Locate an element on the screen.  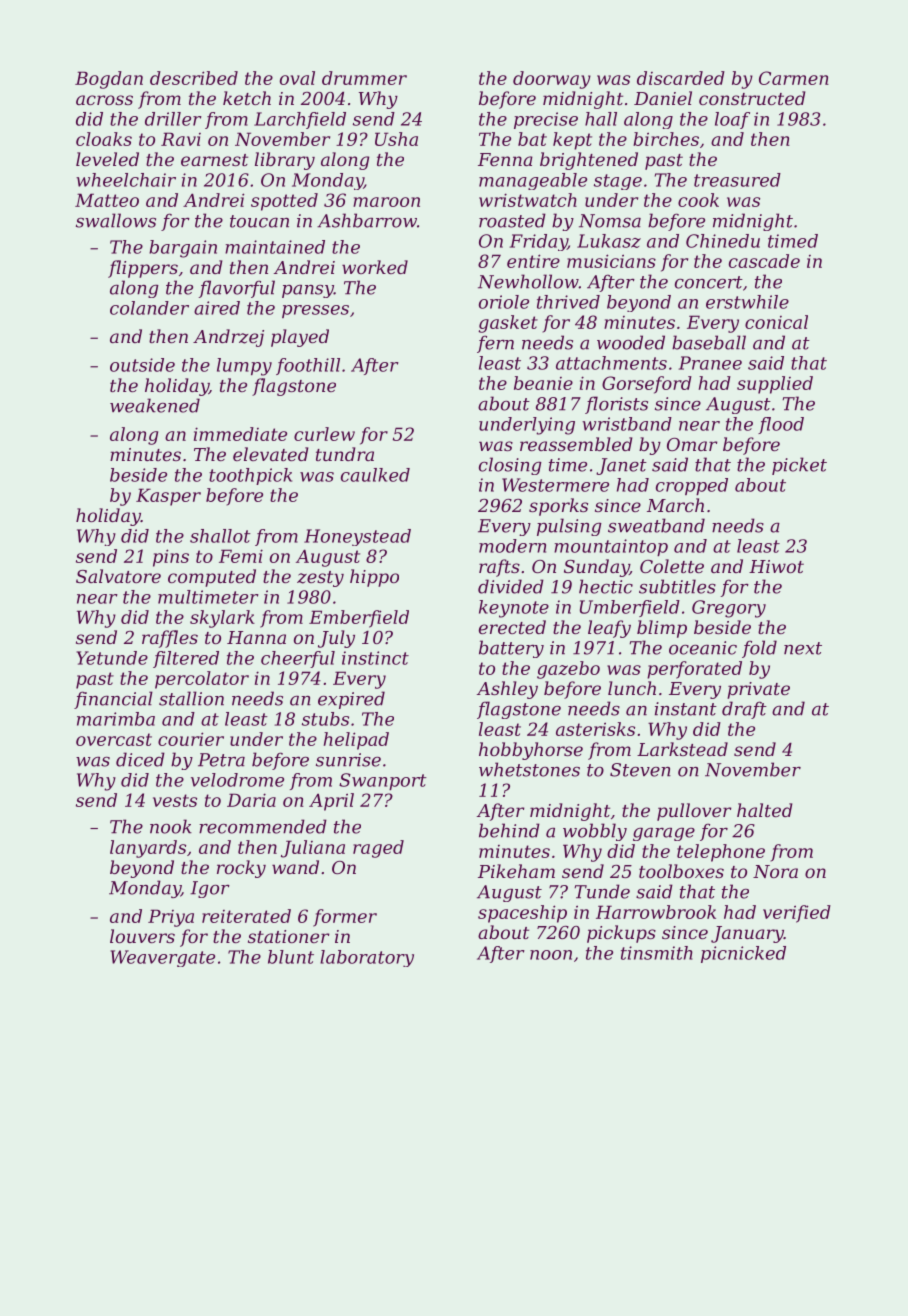
loaf is located at coordinates (732, 120).
